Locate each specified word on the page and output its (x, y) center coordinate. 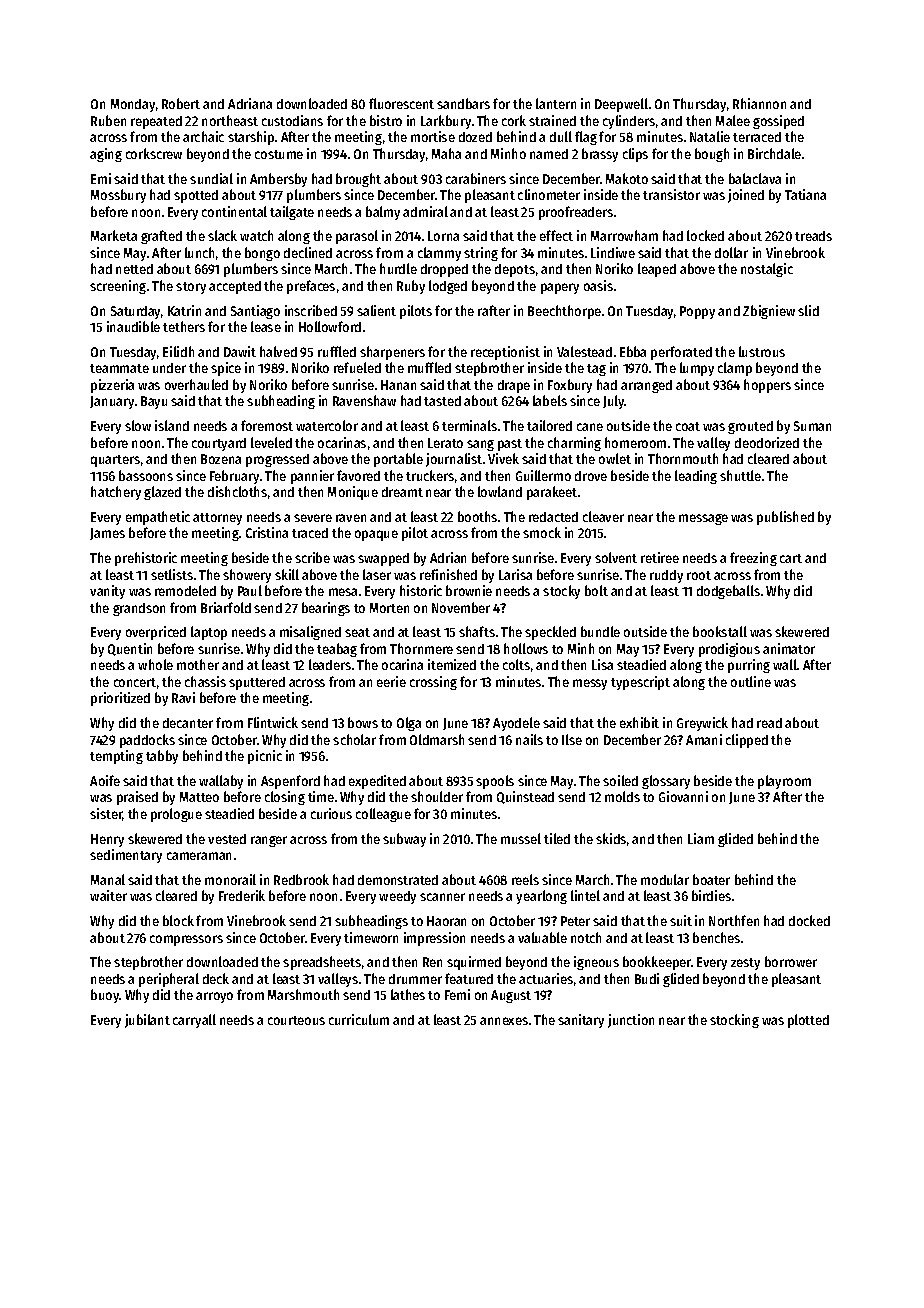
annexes (504, 1021)
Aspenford (290, 782)
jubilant (147, 1021)
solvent (616, 557)
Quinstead (525, 797)
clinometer (549, 194)
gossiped (778, 122)
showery (247, 576)
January (112, 402)
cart (791, 558)
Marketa (114, 235)
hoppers (767, 386)
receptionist (505, 353)
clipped (747, 741)
